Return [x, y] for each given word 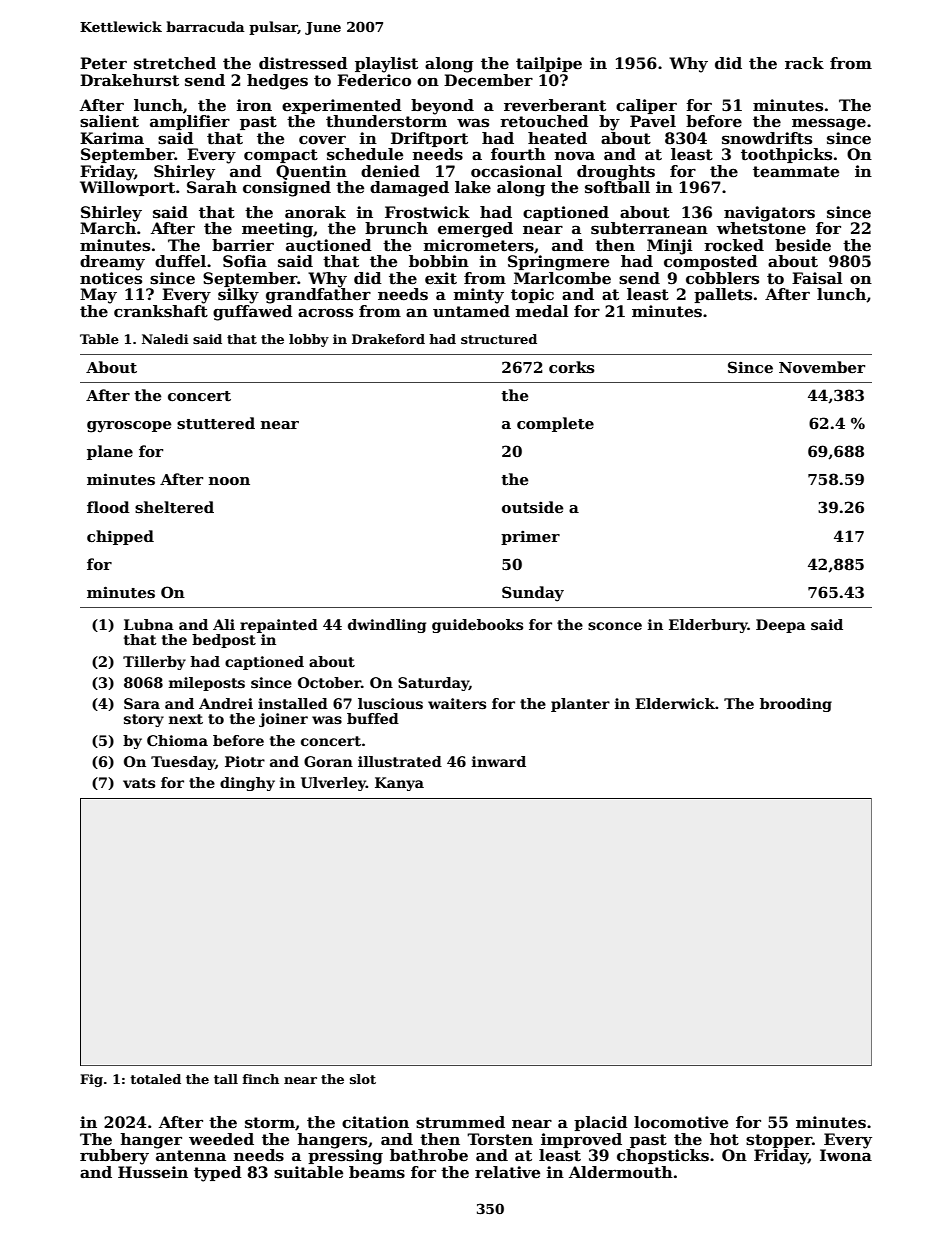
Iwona [846, 1155]
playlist [386, 65]
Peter [103, 63]
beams [377, 1172]
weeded [221, 1139]
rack [804, 63]
